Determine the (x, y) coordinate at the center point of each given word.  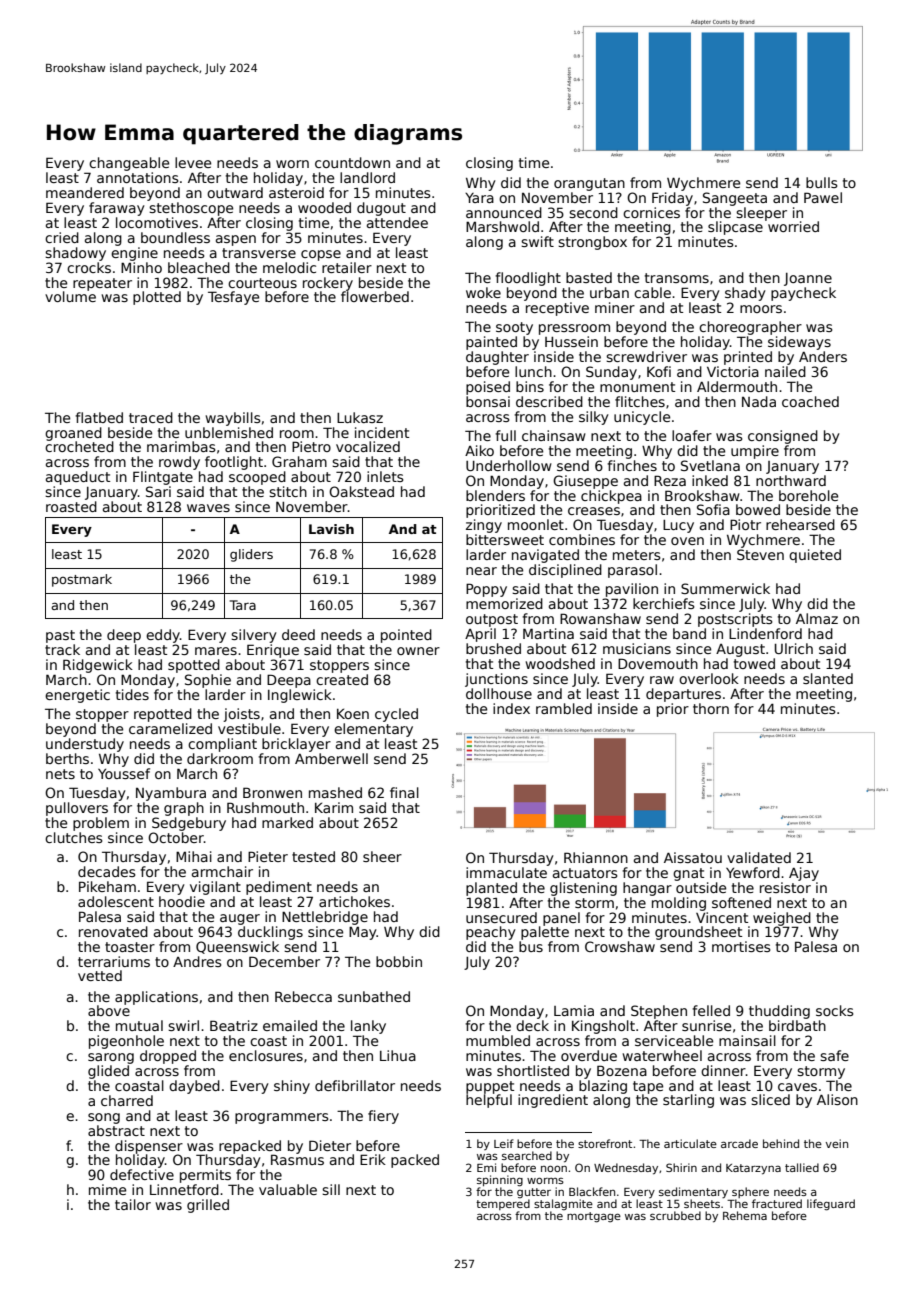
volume (70, 296)
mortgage (594, 1217)
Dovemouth (658, 663)
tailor (133, 1204)
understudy (85, 745)
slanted (828, 678)
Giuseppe (585, 482)
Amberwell (331, 758)
